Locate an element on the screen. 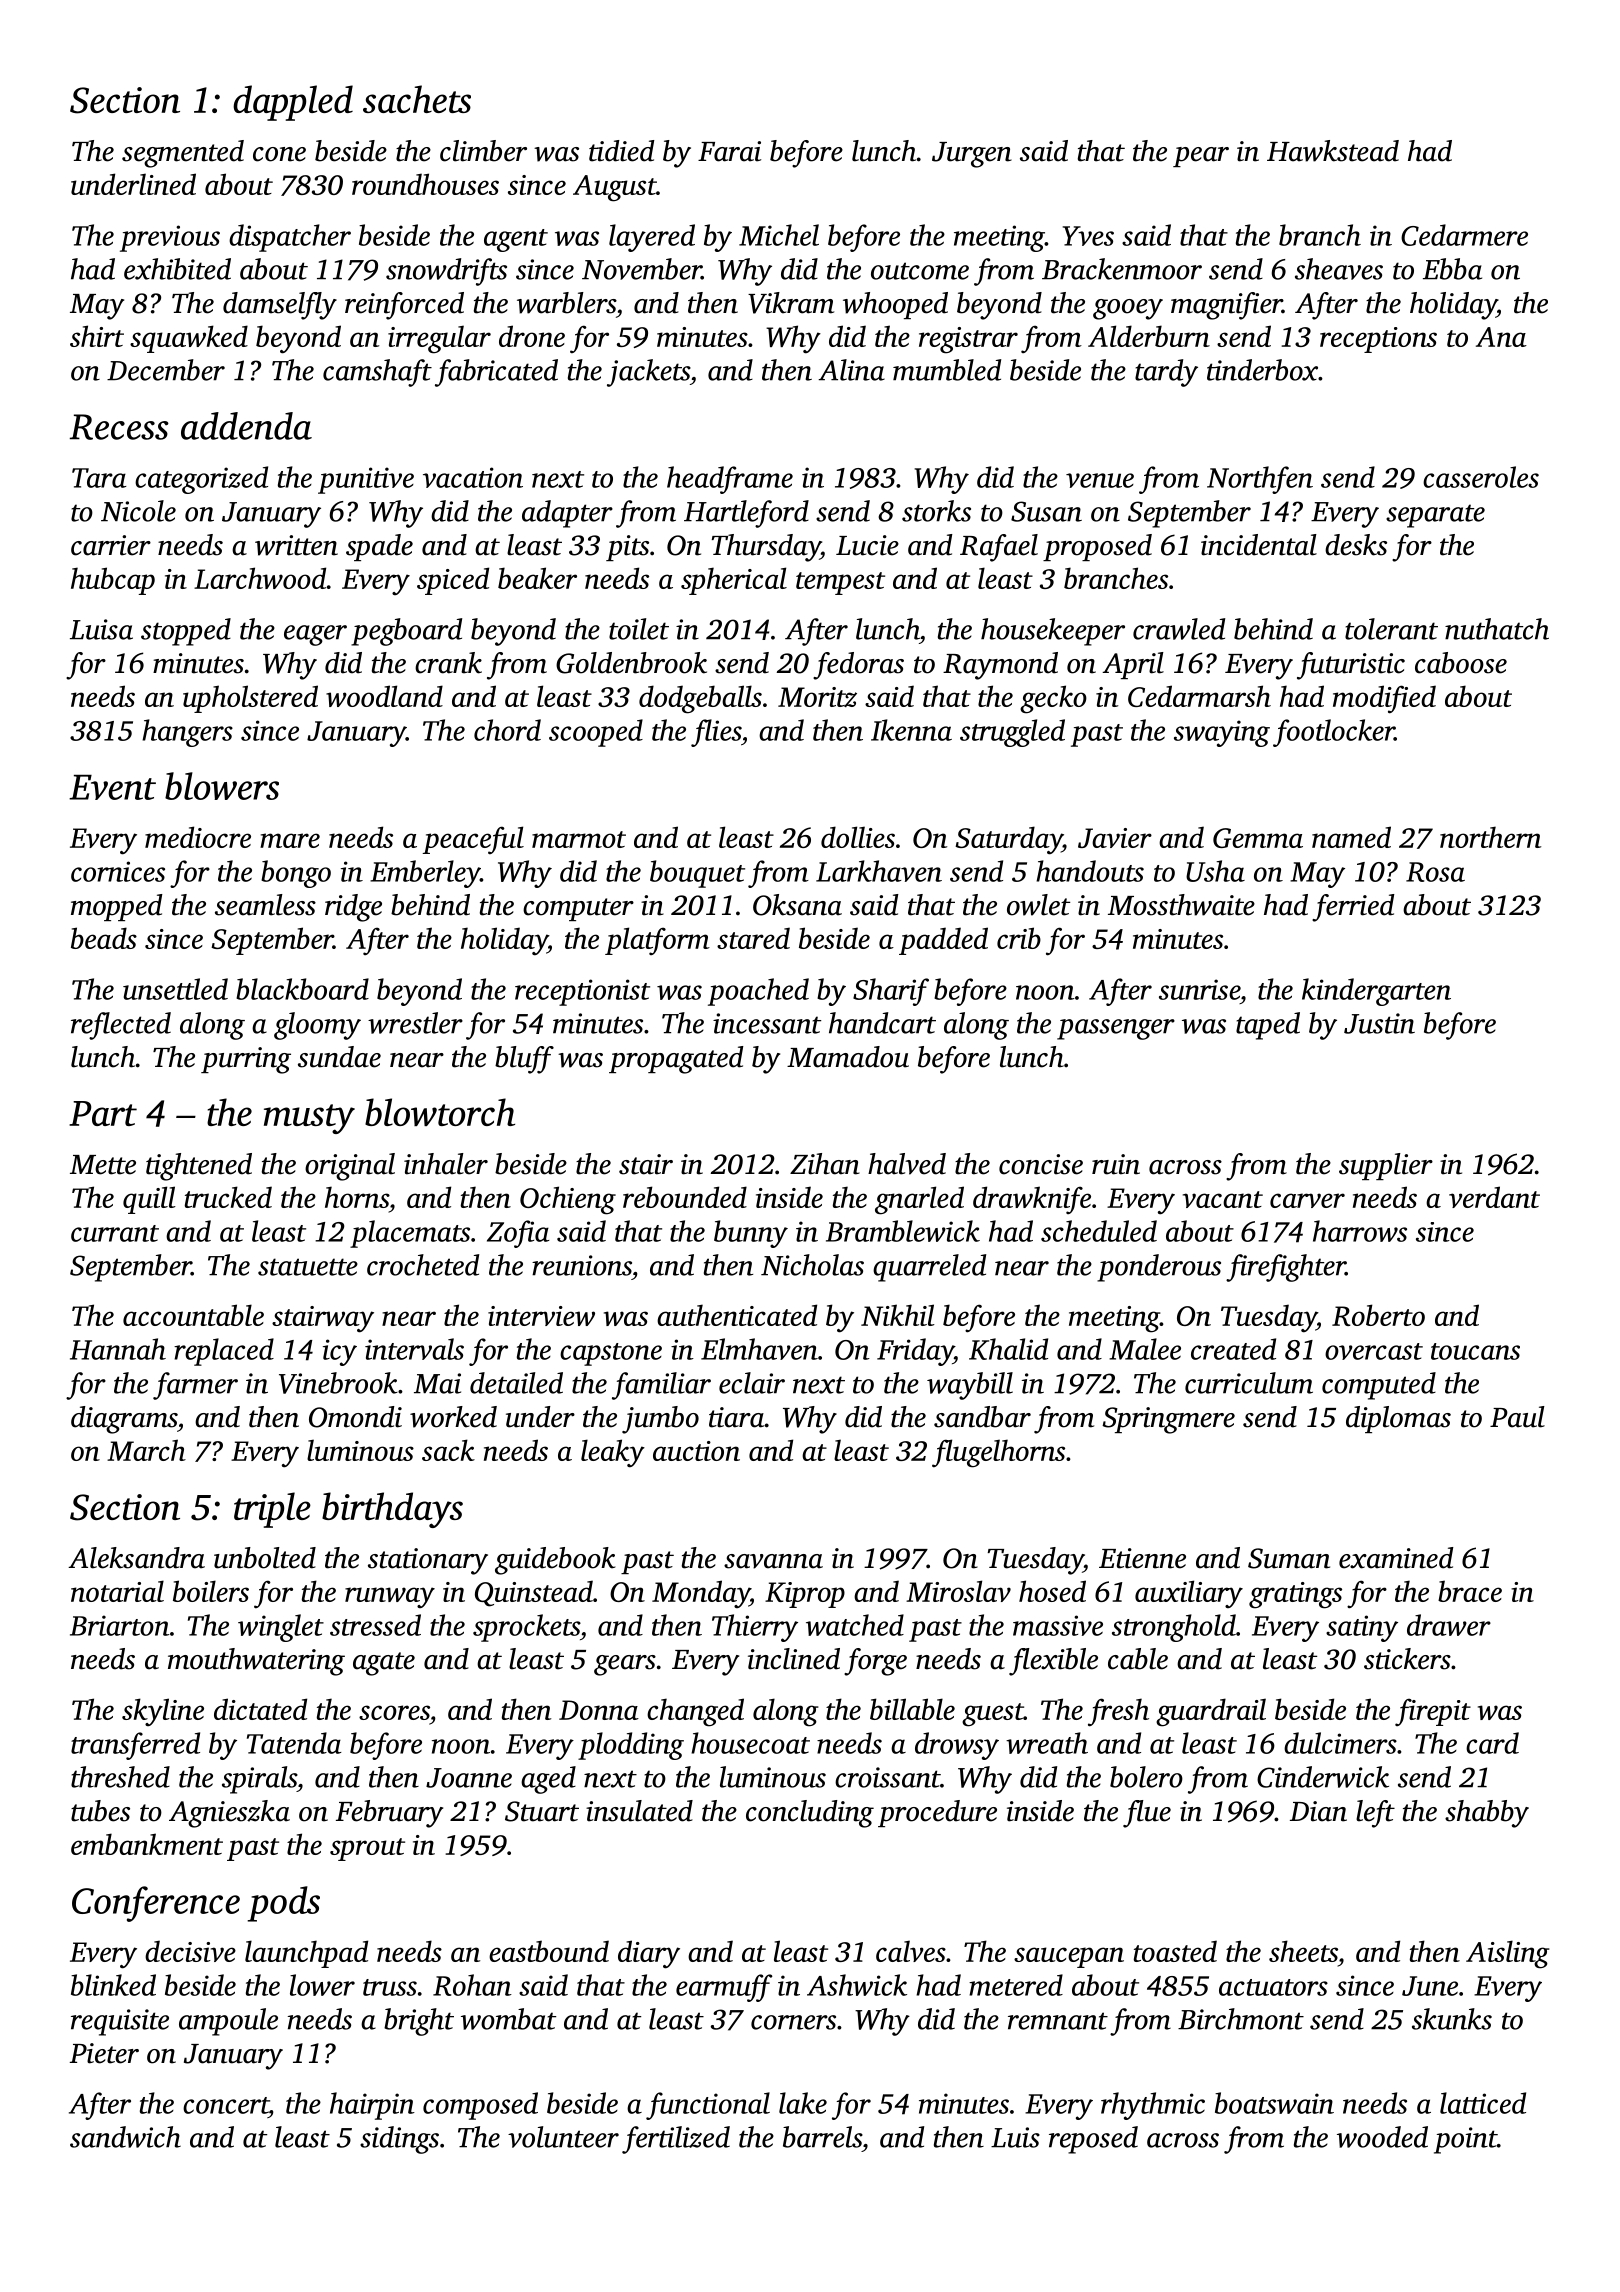  Cedarmere is located at coordinates (1464, 235).
